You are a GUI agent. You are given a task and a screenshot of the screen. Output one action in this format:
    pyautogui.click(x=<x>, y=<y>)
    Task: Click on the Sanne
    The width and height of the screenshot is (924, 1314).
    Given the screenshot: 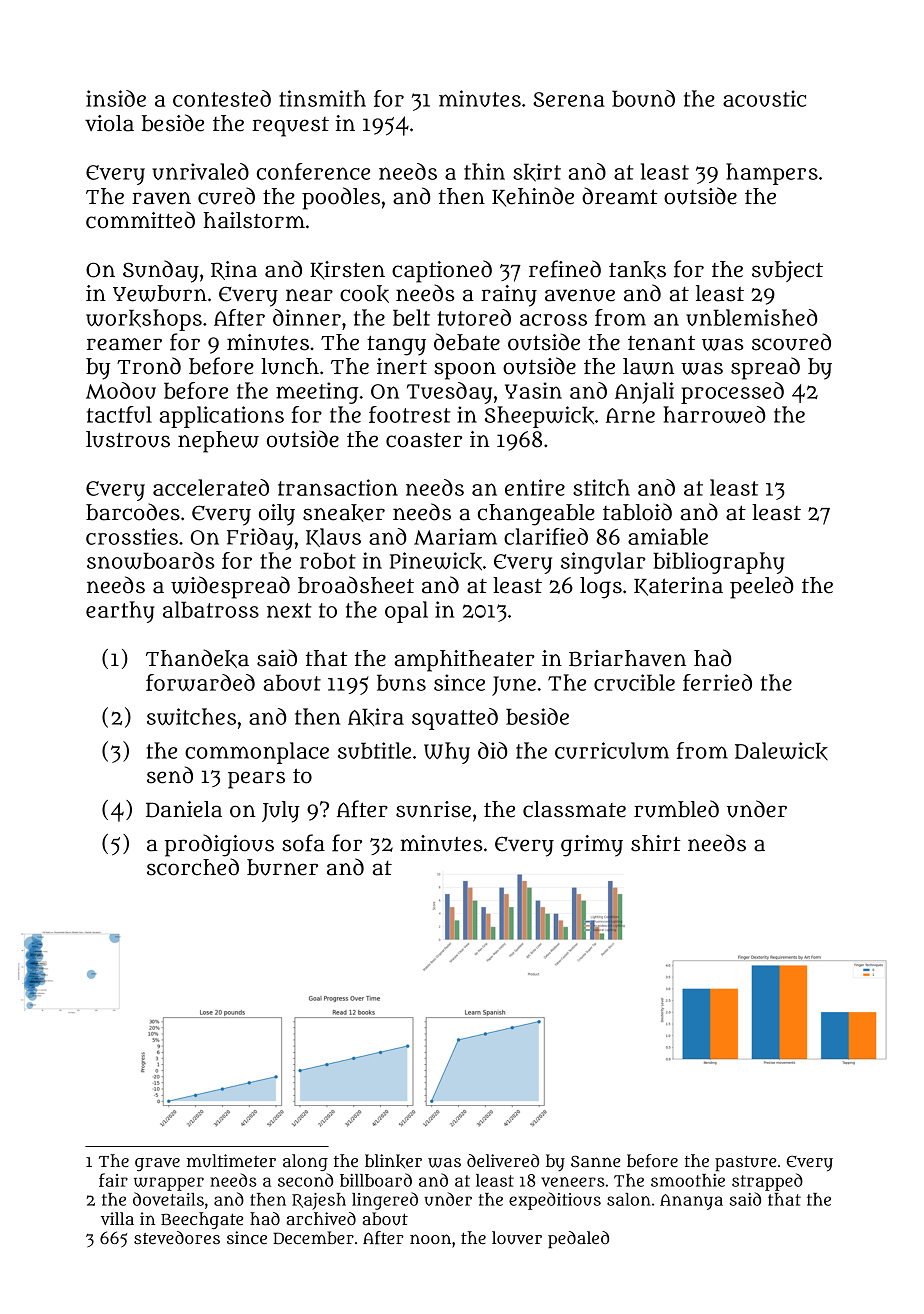 What is the action you would take?
    pyautogui.click(x=596, y=1161)
